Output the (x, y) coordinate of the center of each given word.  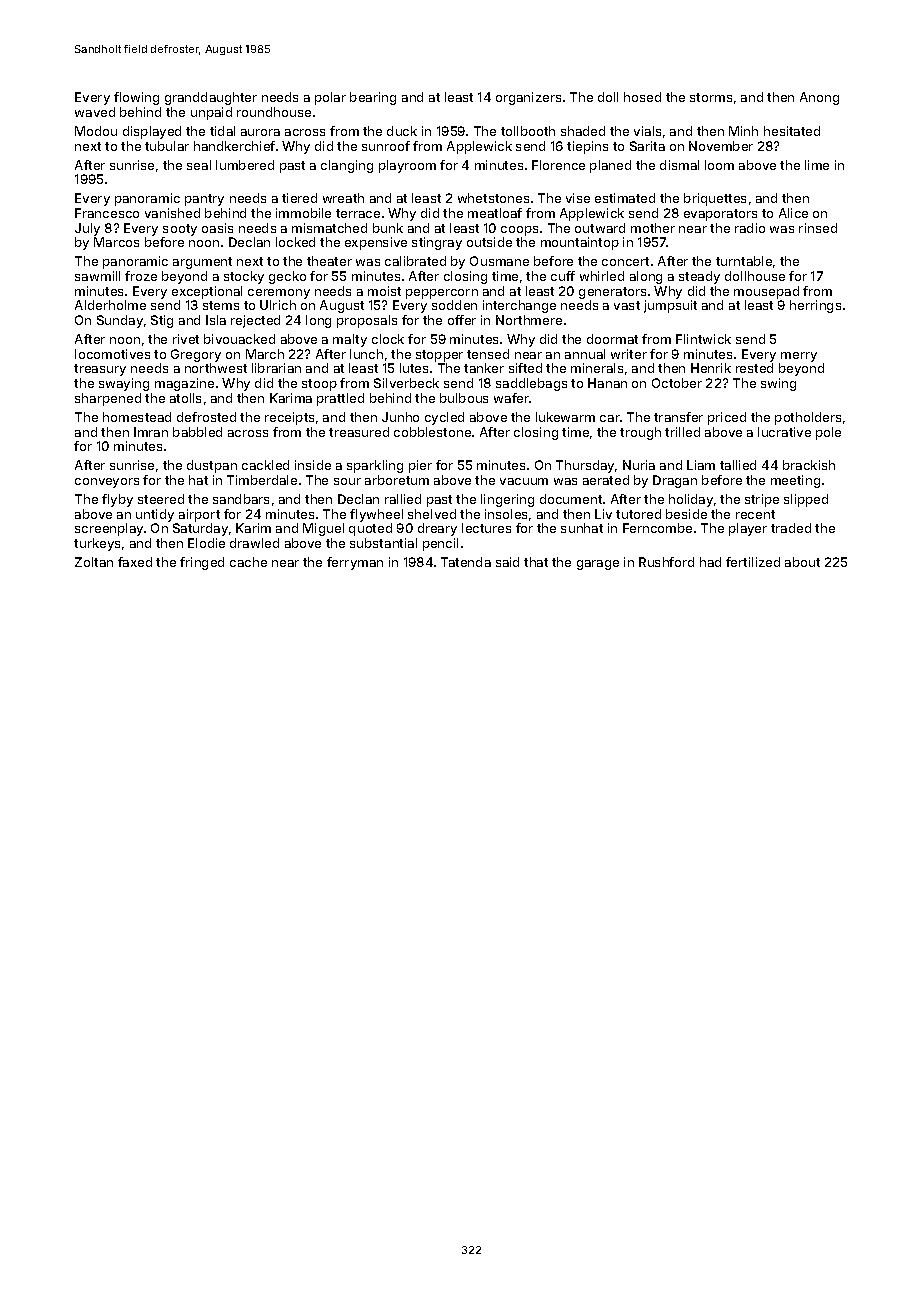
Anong (819, 98)
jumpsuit (670, 306)
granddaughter (211, 98)
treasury (100, 370)
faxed (135, 562)
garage (598, 565)
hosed (642, 97)
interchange (519, 306)
